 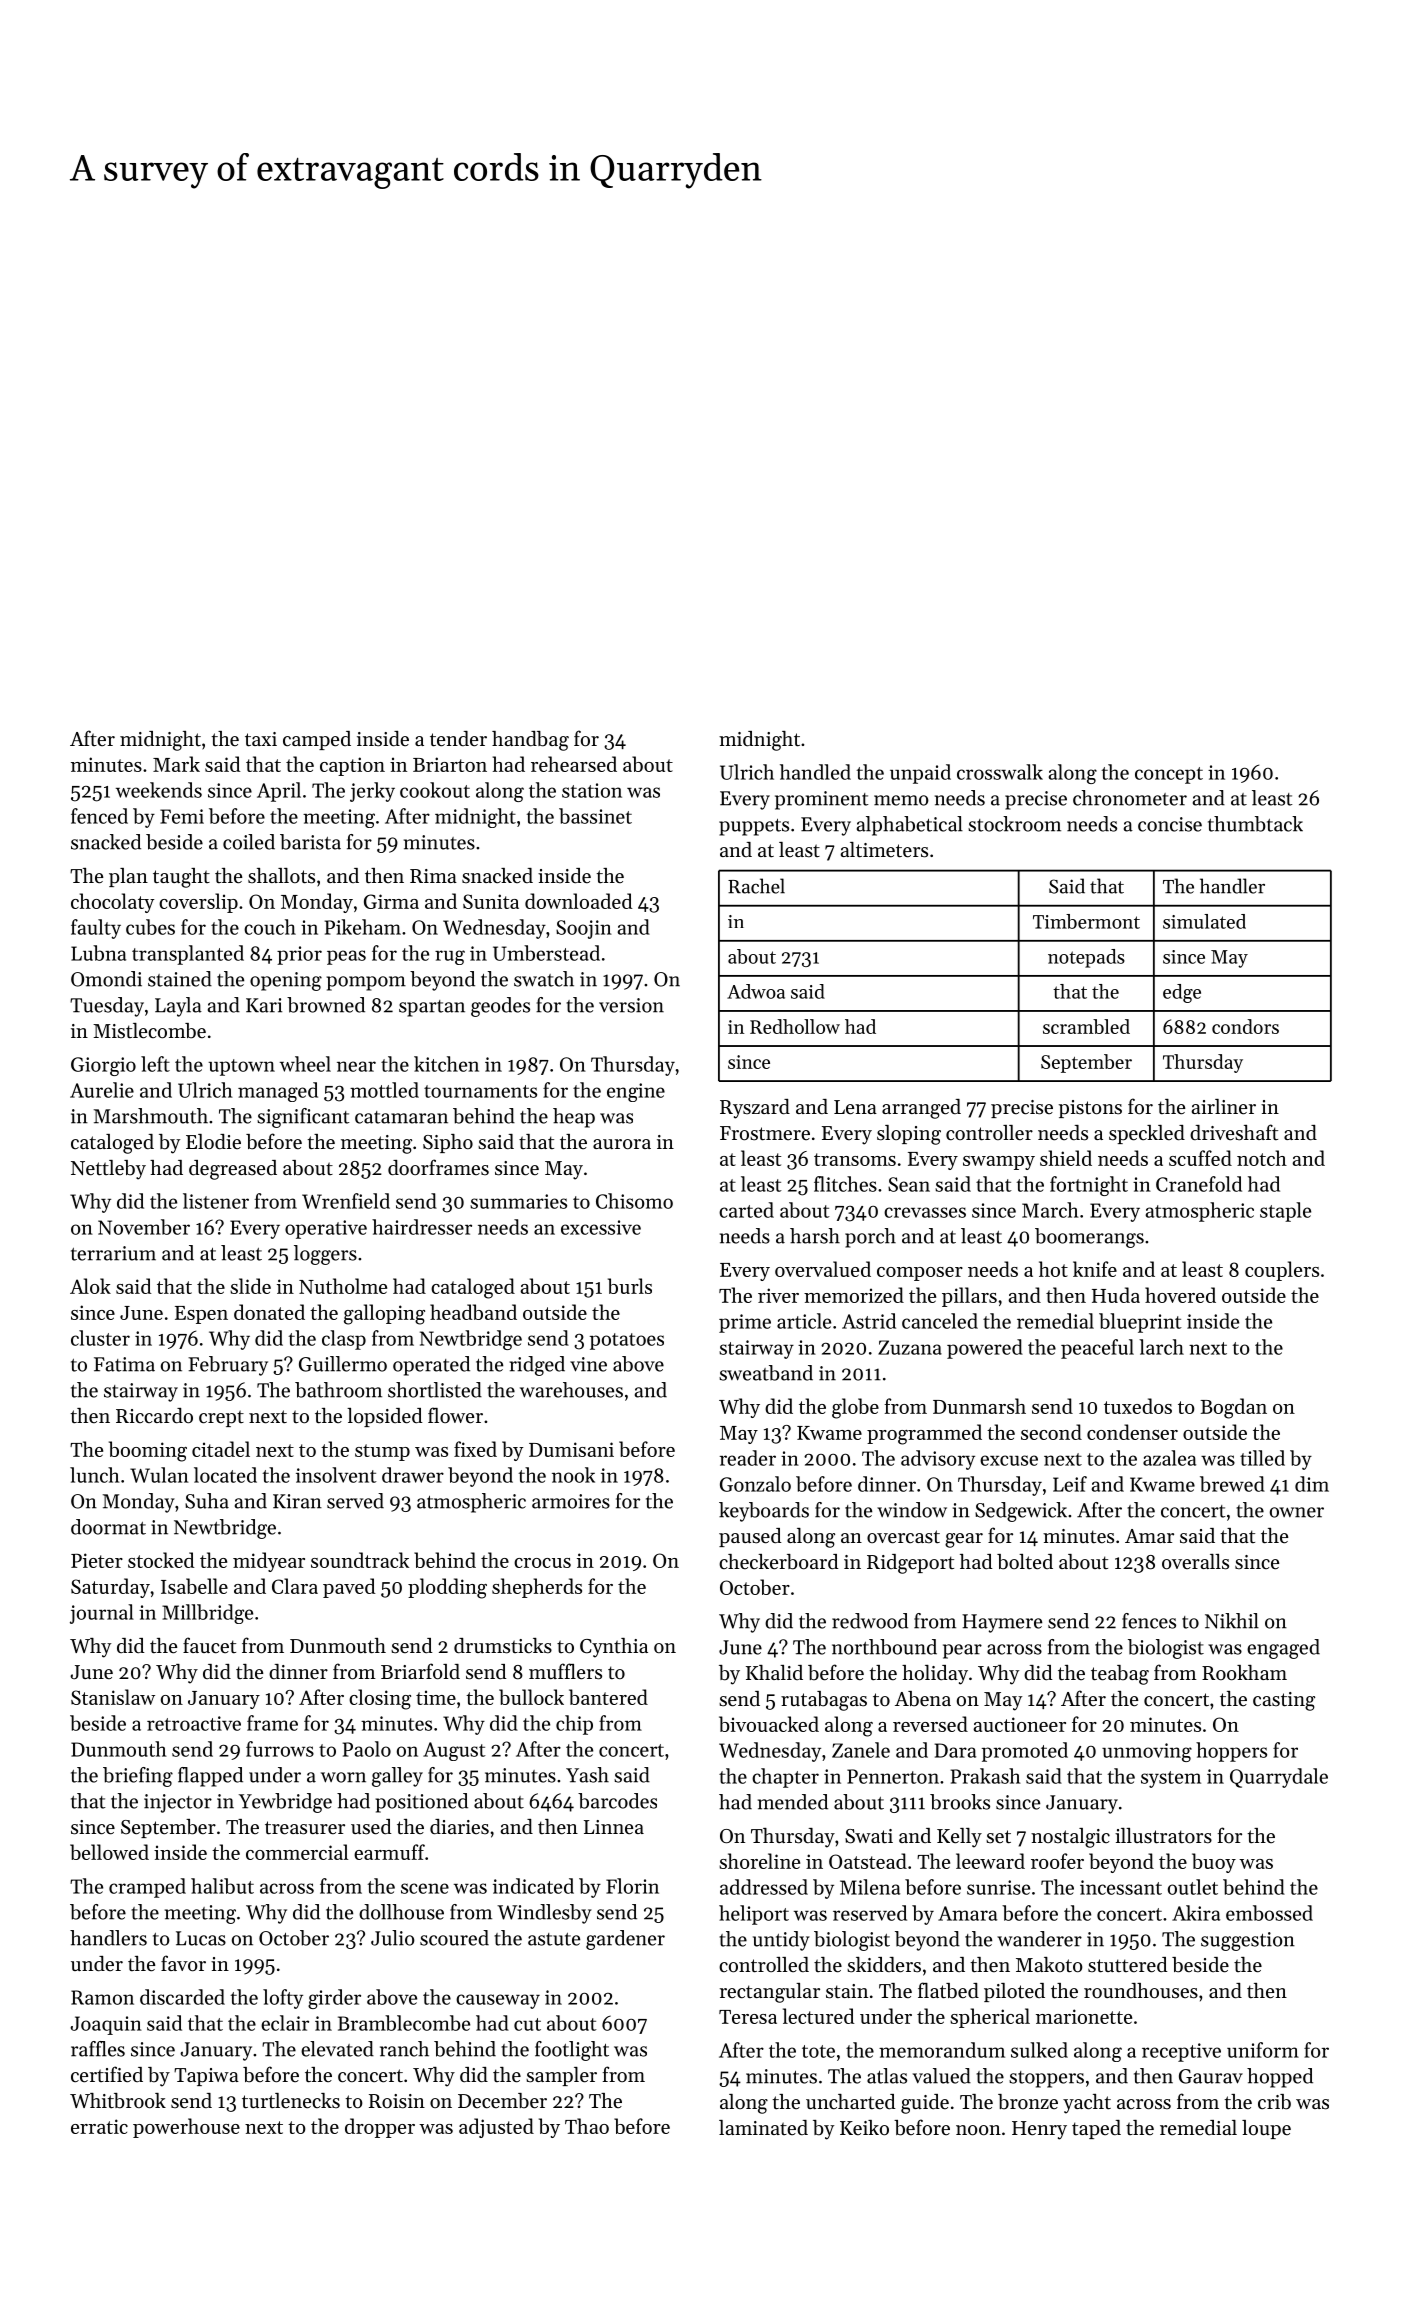 What do you see at coordinates (98, 2049) in the screenshot?
I see `raffles` at bounding box center [98, 2049].
